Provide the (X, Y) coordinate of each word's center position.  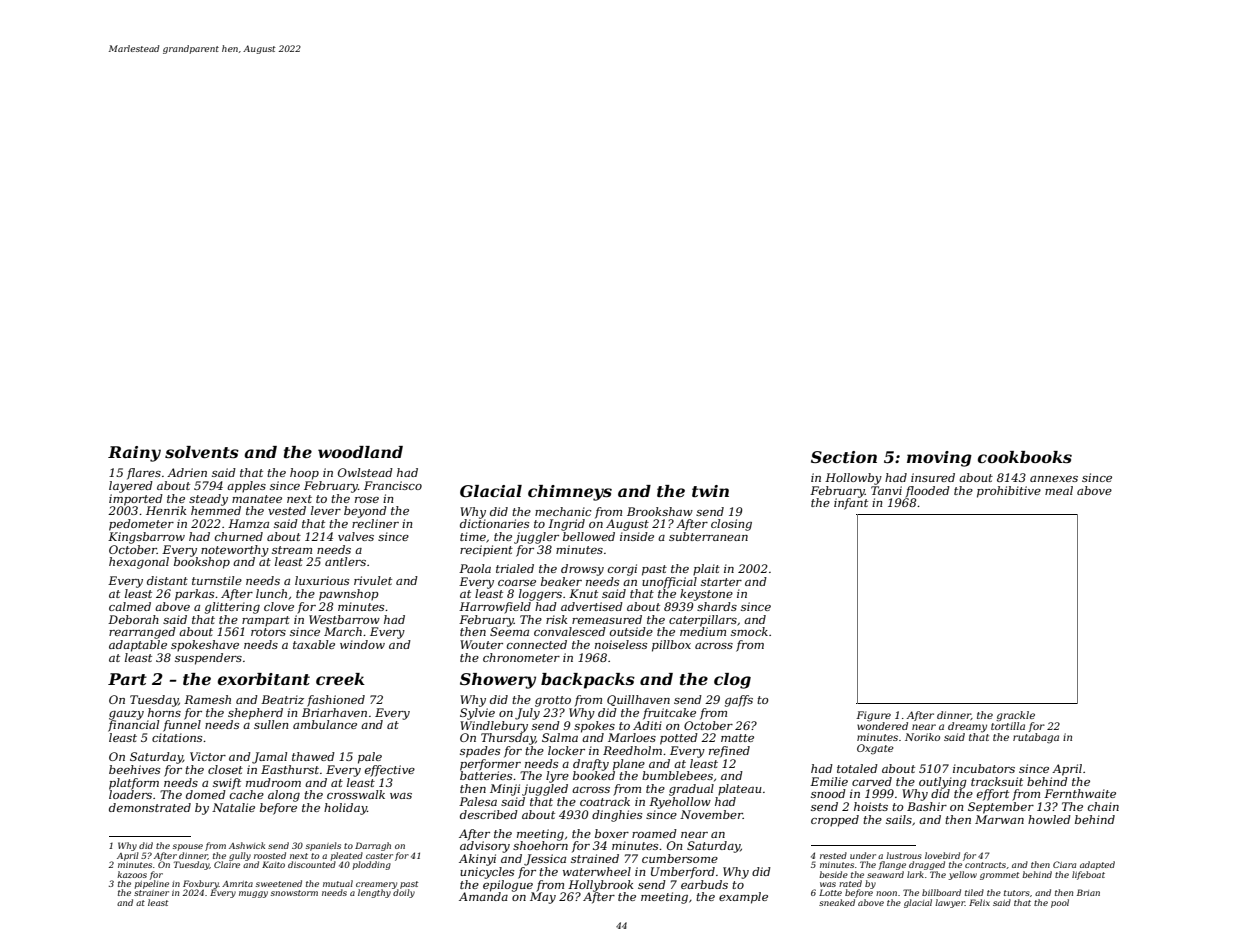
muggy (253, 894)
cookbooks (1025, 457)
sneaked (837, 902)
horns (164, 712)
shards (717, 606)
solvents (202, 452)
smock (749, 631)
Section (844, 457)
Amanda (483, 896)
